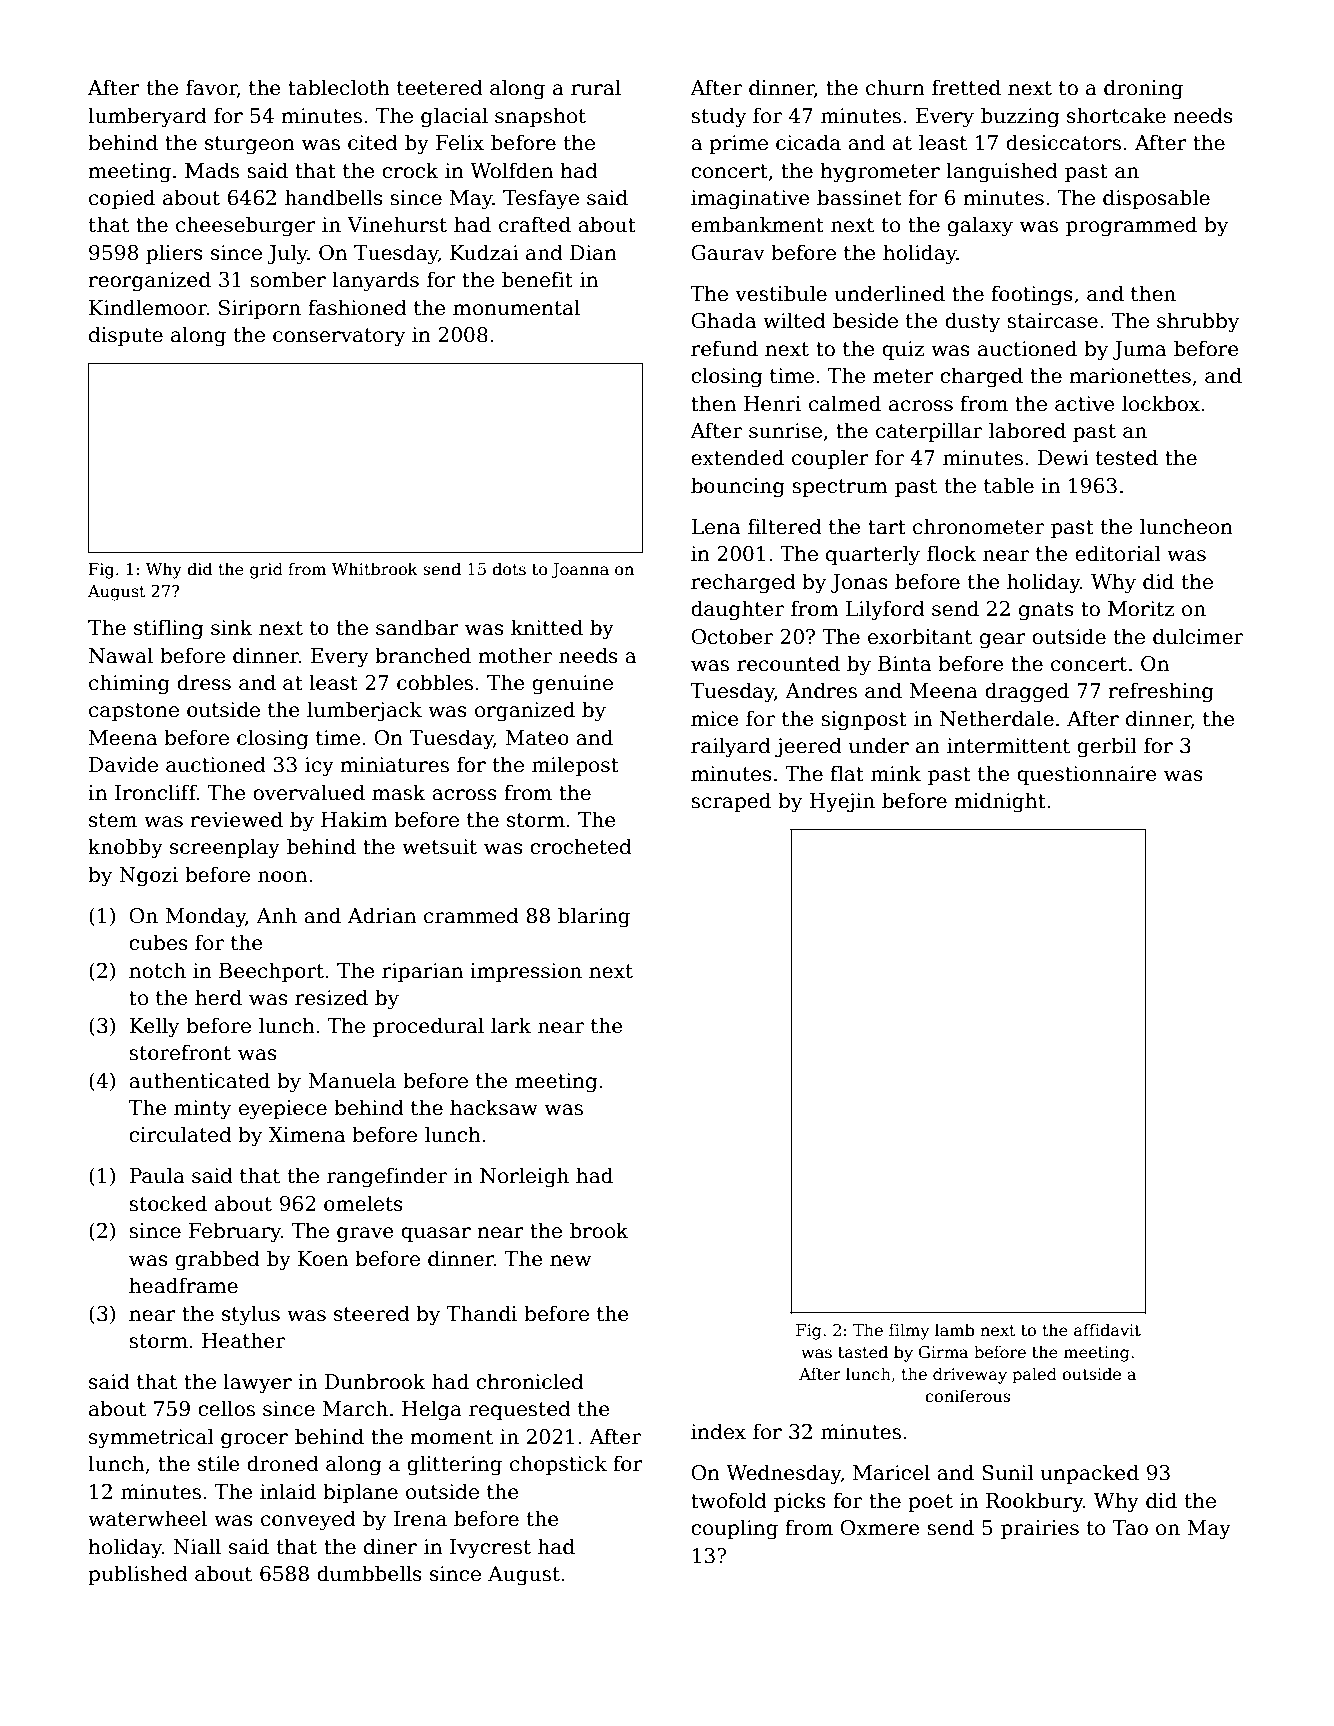 Image resolution: width=1334 pixels, height=1726 pixels. I want to click on Tesfaye, so click(541, 199).
